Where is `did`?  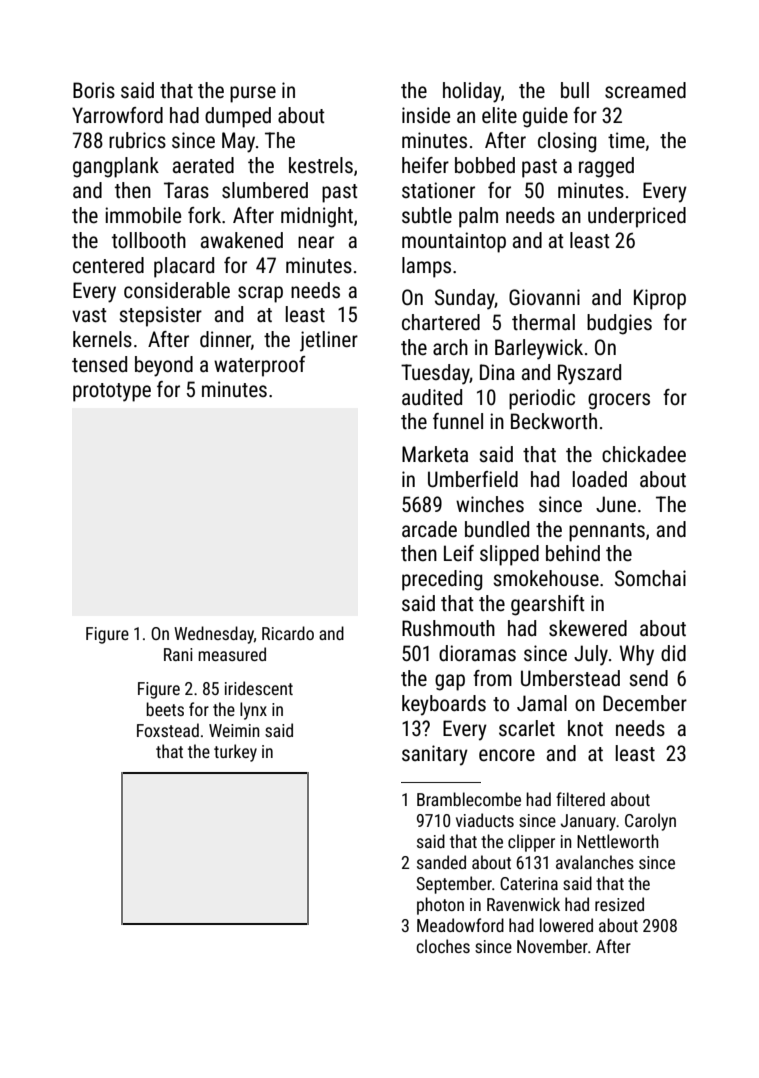
did is located at coordinates (673, 653).
